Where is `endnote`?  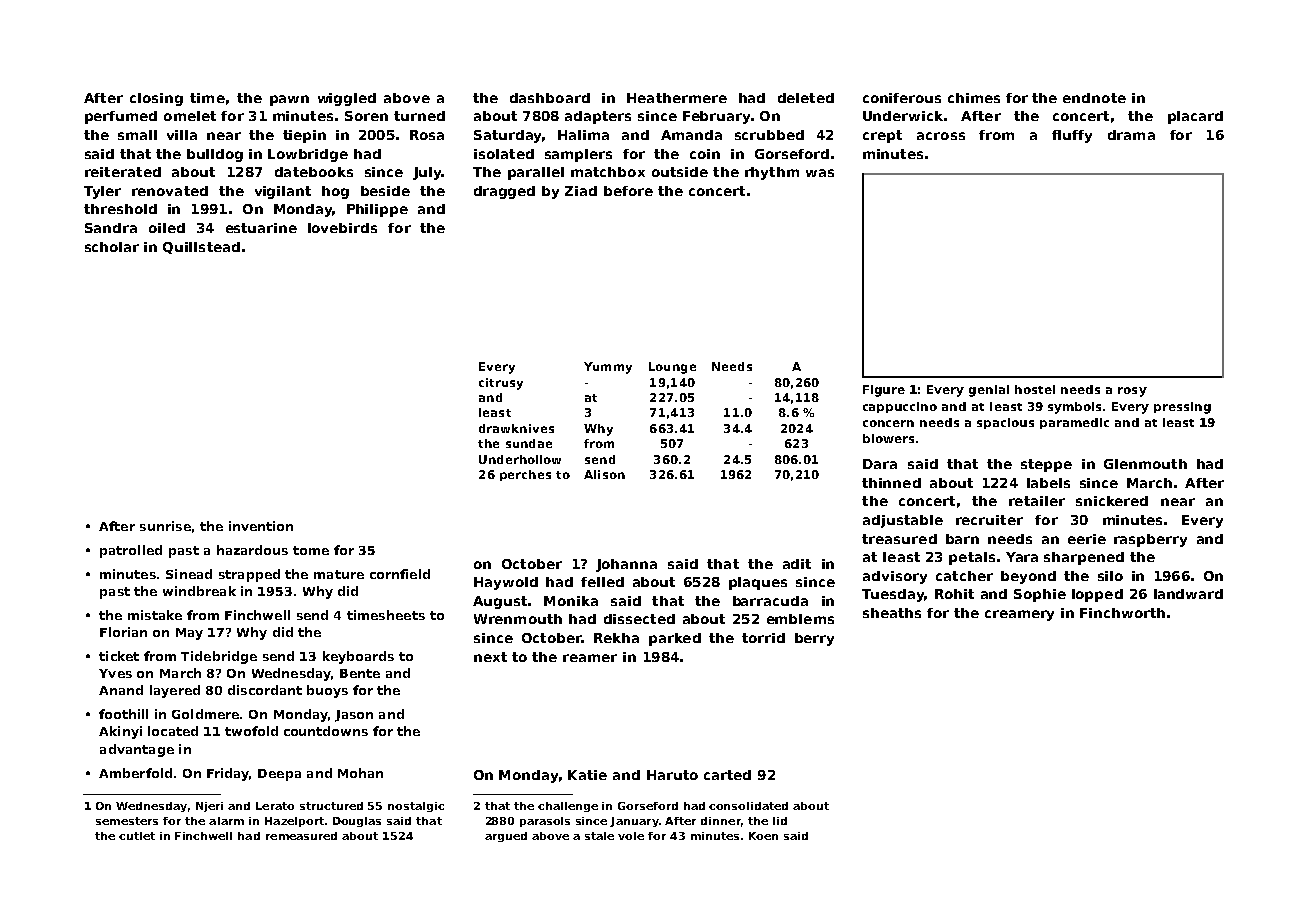 endnote is located at coordinates (1094, 98).
